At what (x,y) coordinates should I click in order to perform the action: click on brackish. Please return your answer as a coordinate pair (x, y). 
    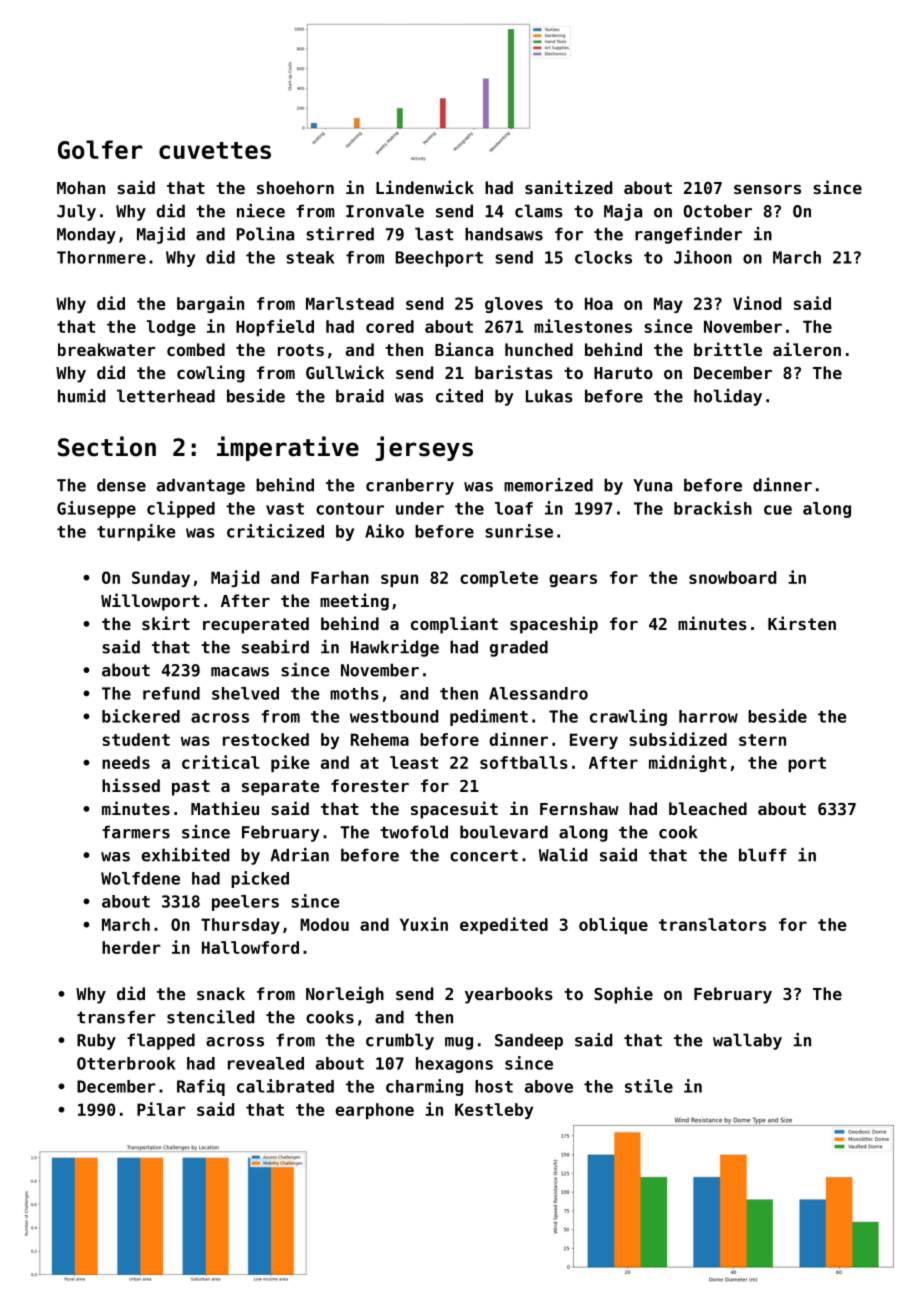
    Looking at the image, I should click on (713, 508).
